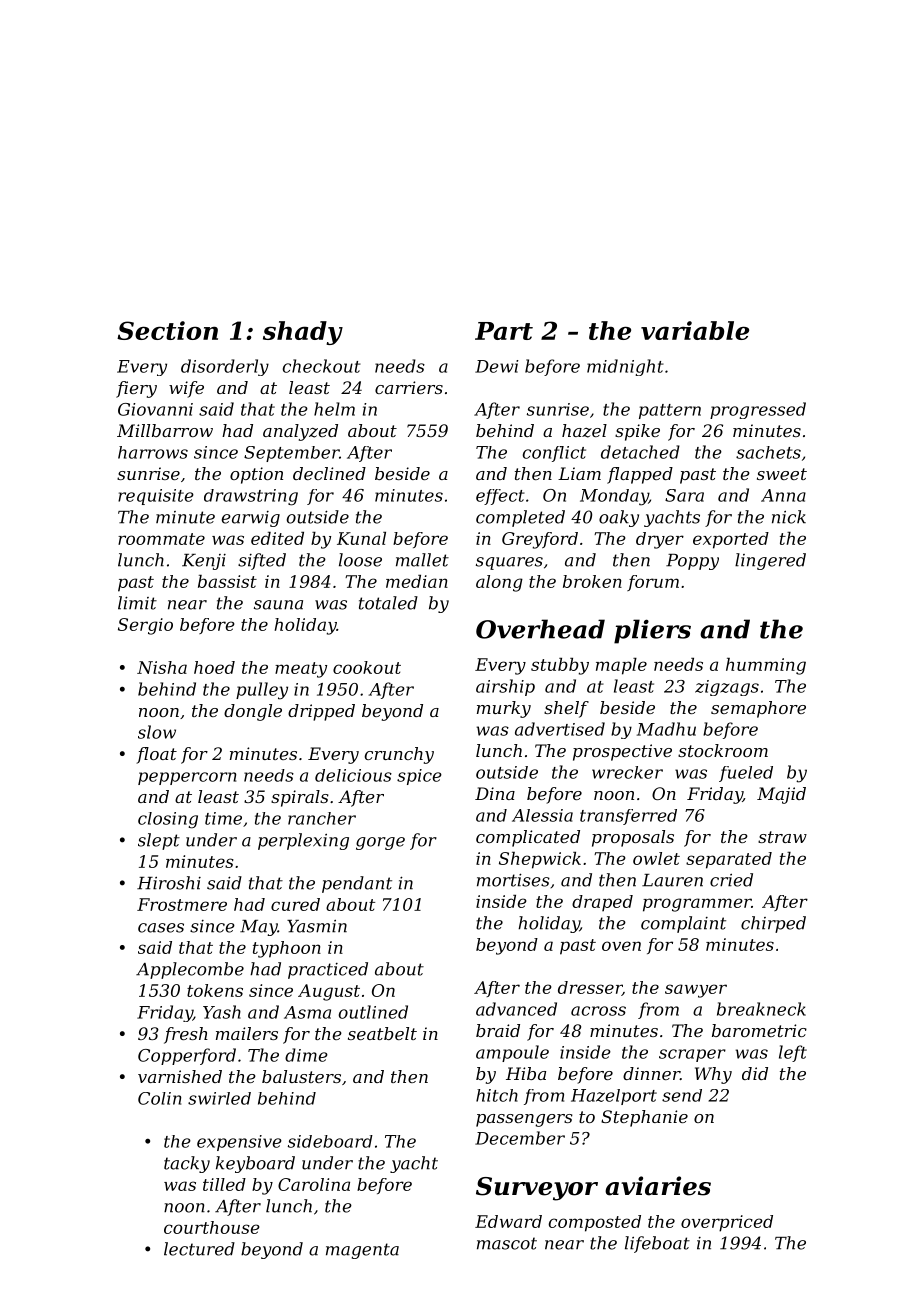 The height and width of the page is (1308, 924). I want to click on progressed, so click(758, 410).
